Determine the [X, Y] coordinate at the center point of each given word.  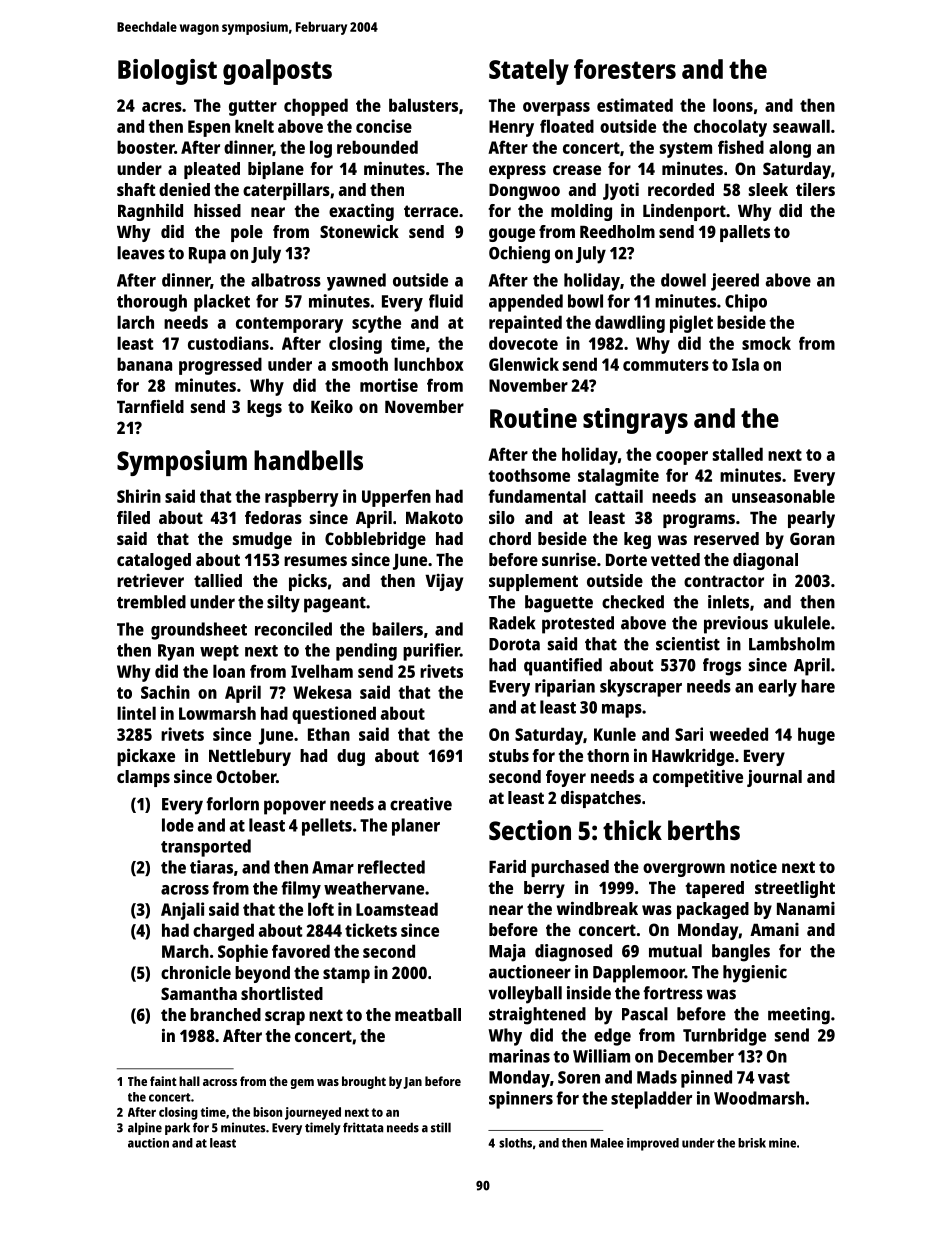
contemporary [289, 325]
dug [351, 757]
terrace [431, 211]
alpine [145, 1128]
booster [145, 147]
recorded [681, 189]
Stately [529, 72]
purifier [431, 652]
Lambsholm [792, 644]
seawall [801, 126]
